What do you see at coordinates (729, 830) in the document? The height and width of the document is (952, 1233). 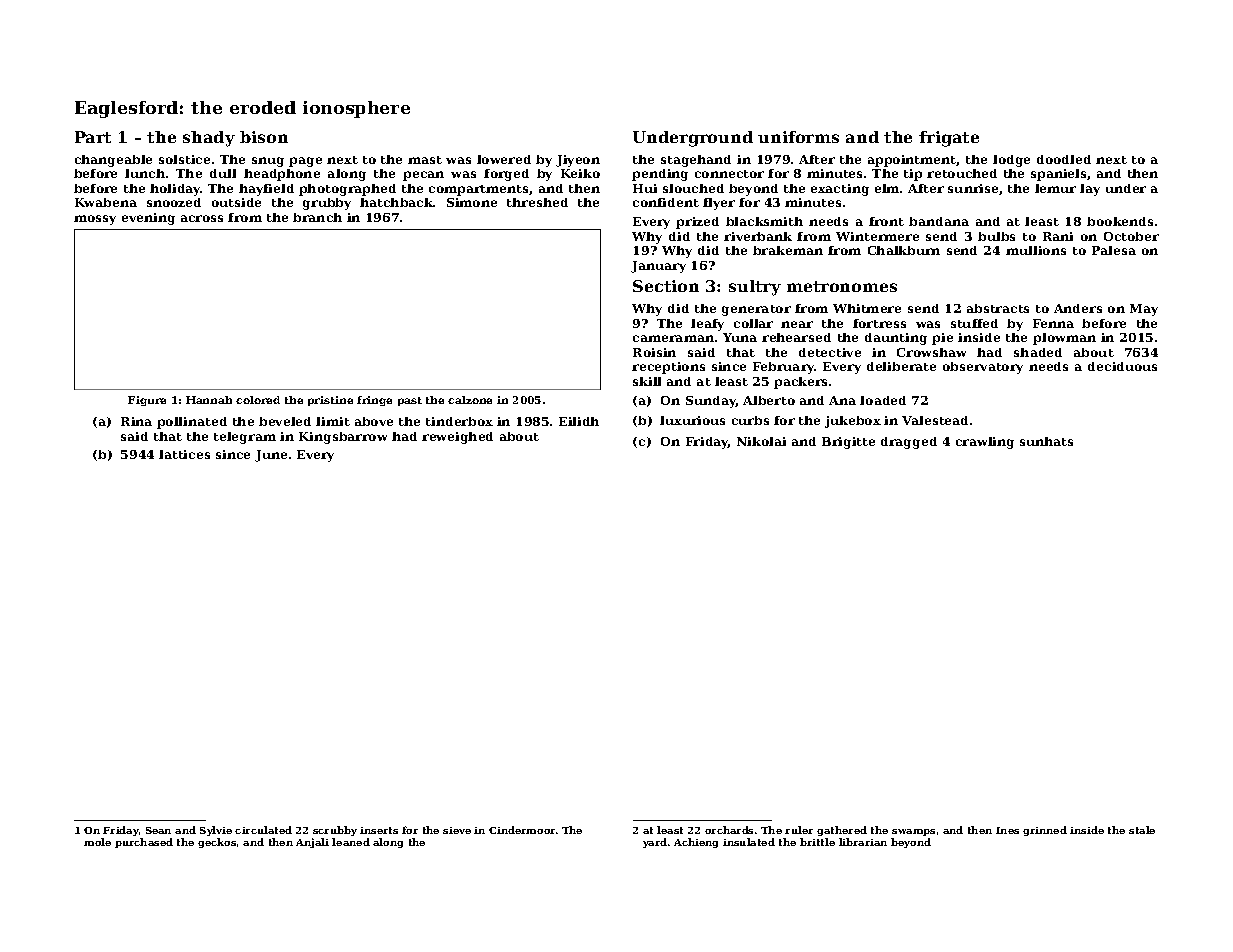 I see `orchards` at bounding box center [729, 830].
